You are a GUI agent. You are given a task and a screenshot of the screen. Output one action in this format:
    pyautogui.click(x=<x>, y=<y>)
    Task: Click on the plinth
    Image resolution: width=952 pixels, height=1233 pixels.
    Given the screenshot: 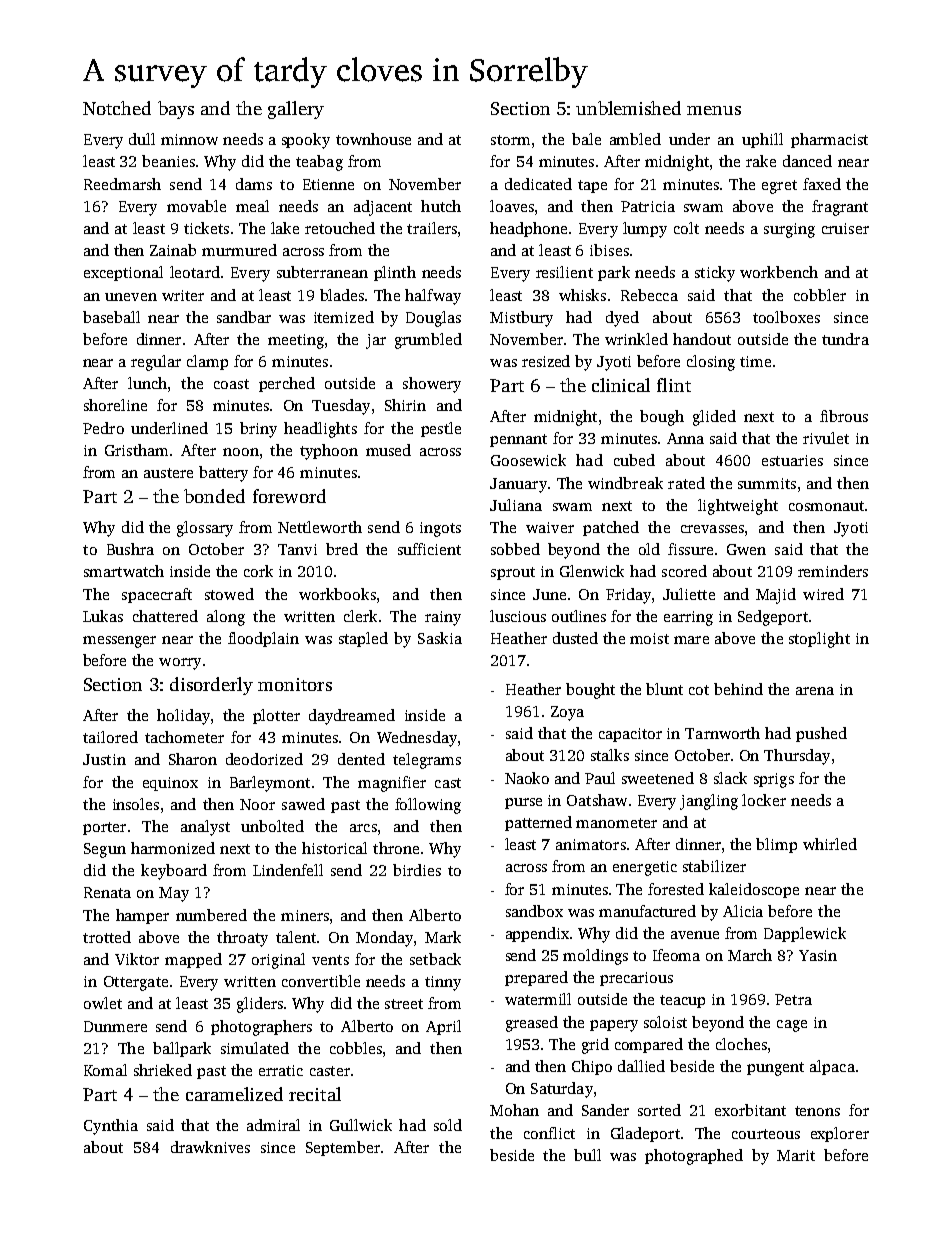 What is the action you would take?
    pyautogui.click(x=395, y=273)
